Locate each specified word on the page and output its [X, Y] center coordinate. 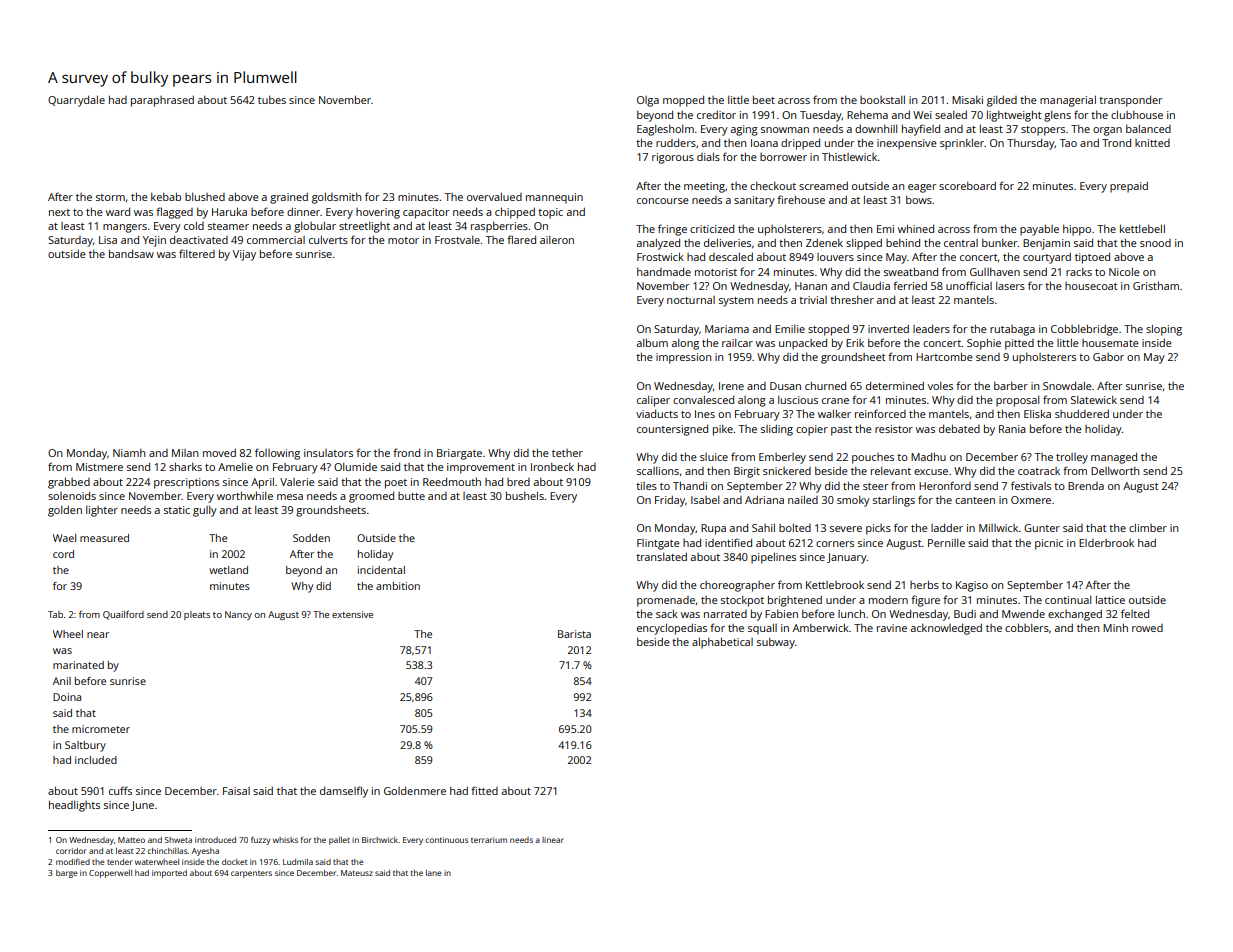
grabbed [69, 483]
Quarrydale [76, 101]
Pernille [946, 543]
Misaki [967, 100]
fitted [484, 790]
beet [764, 99]
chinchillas [168, 851]
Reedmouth [452, 481]
